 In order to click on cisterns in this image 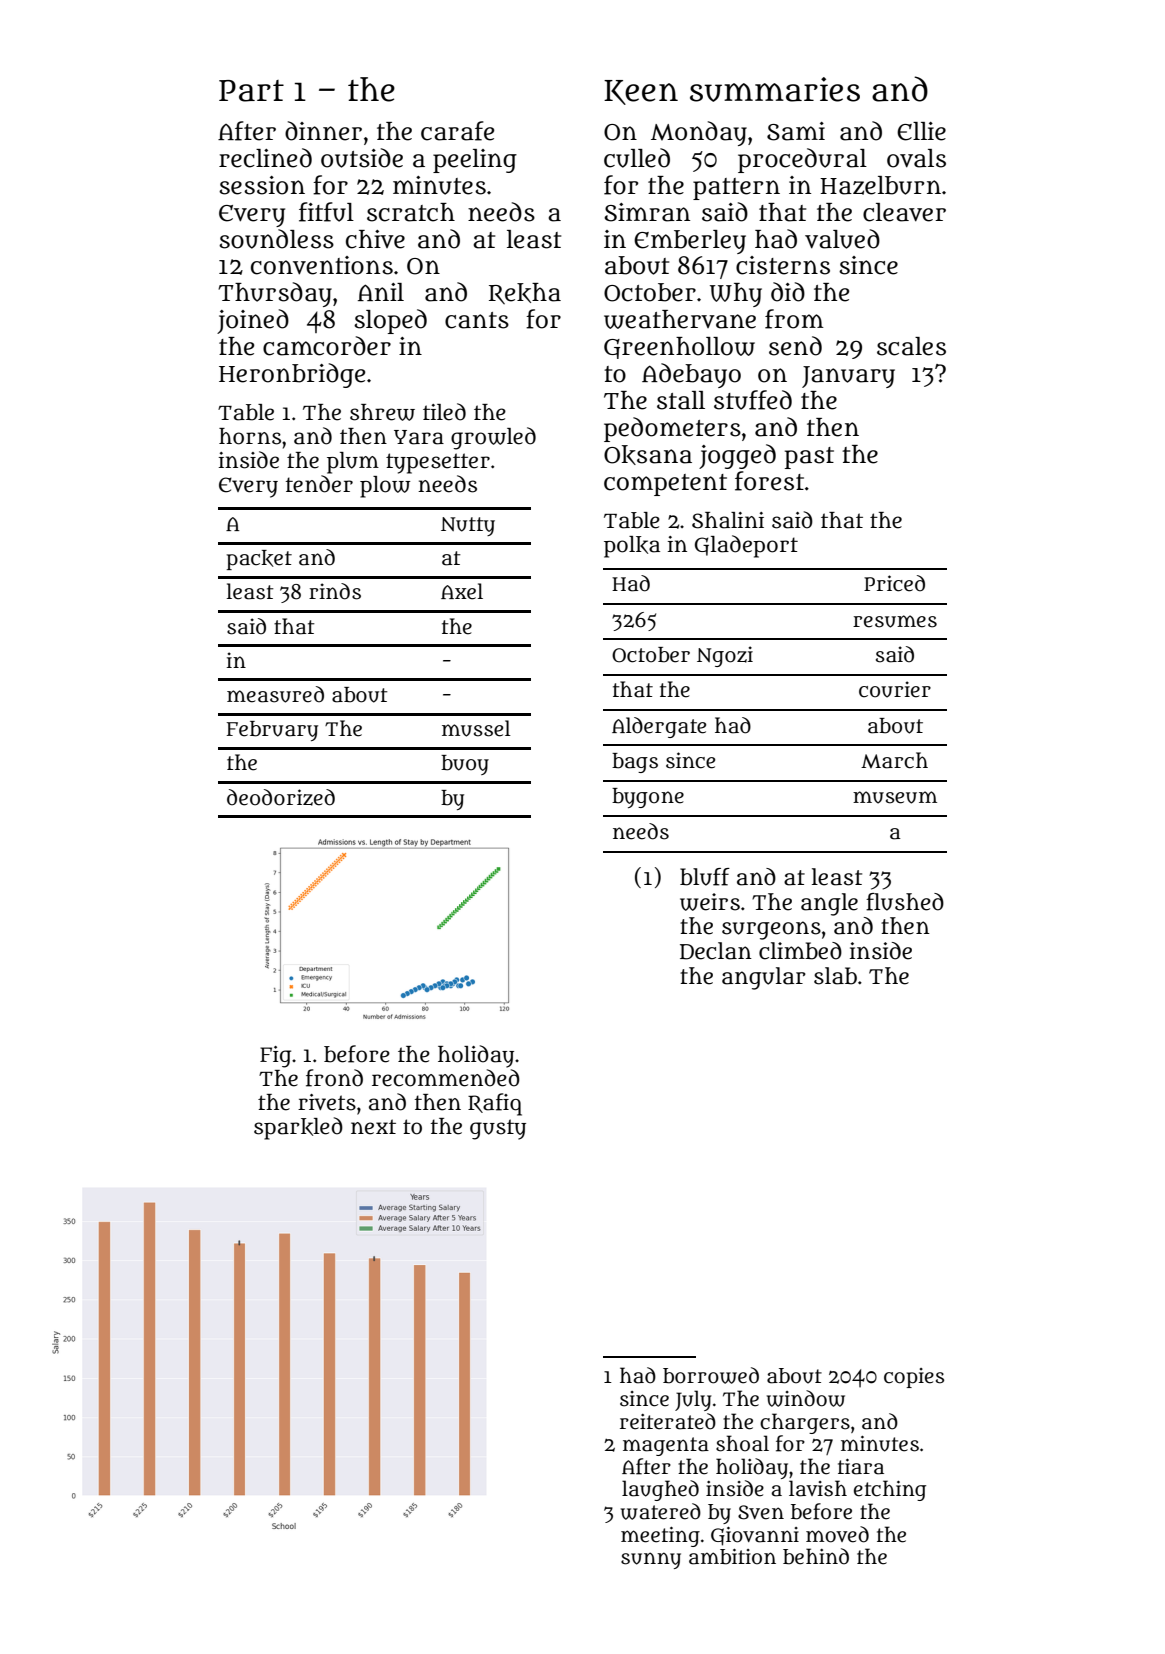, I will do `click(783, 265)`.
